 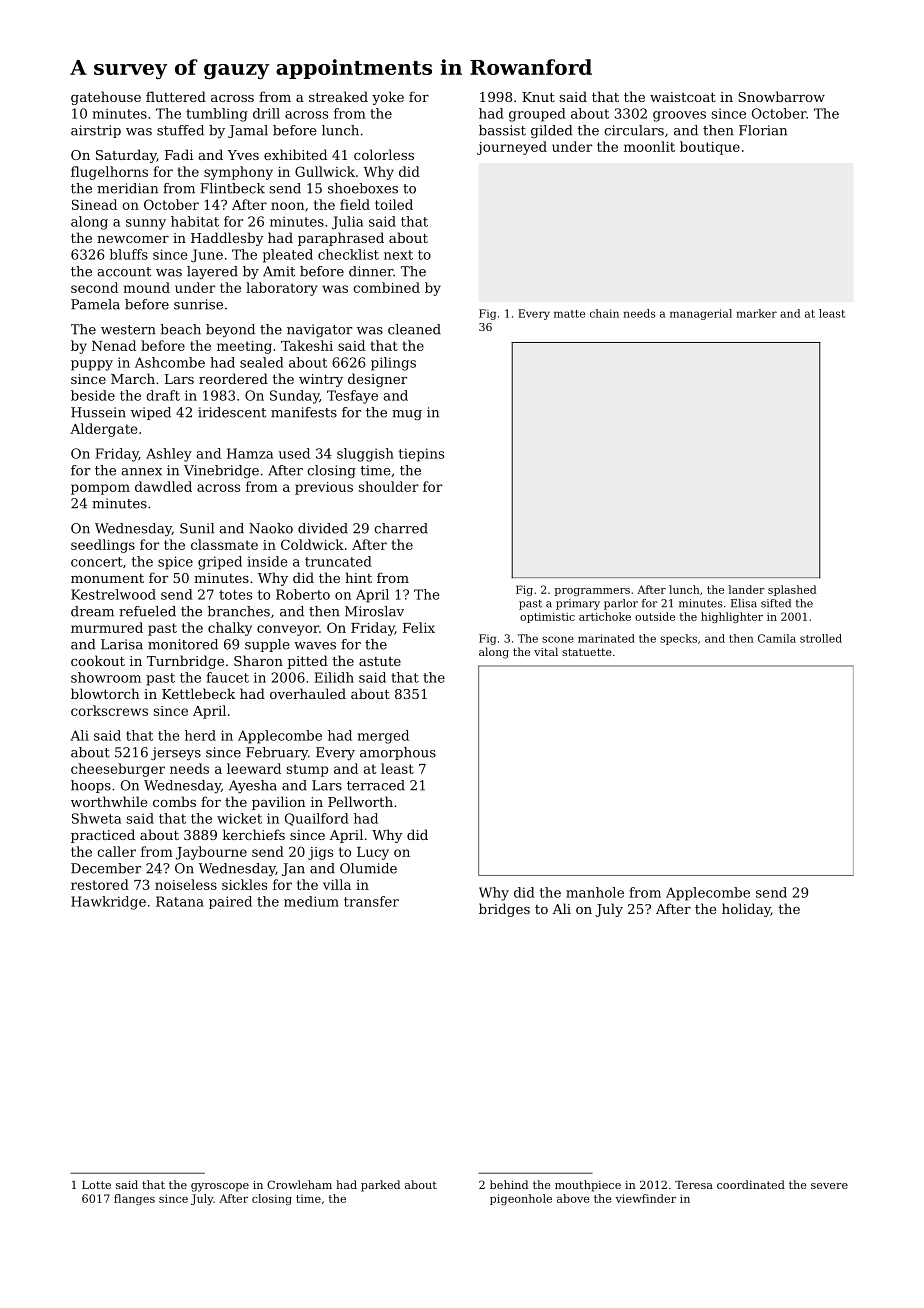 What do you see at coordinates (266, 113) in the page?
I see `drill` at bounding box center [266, 113].
